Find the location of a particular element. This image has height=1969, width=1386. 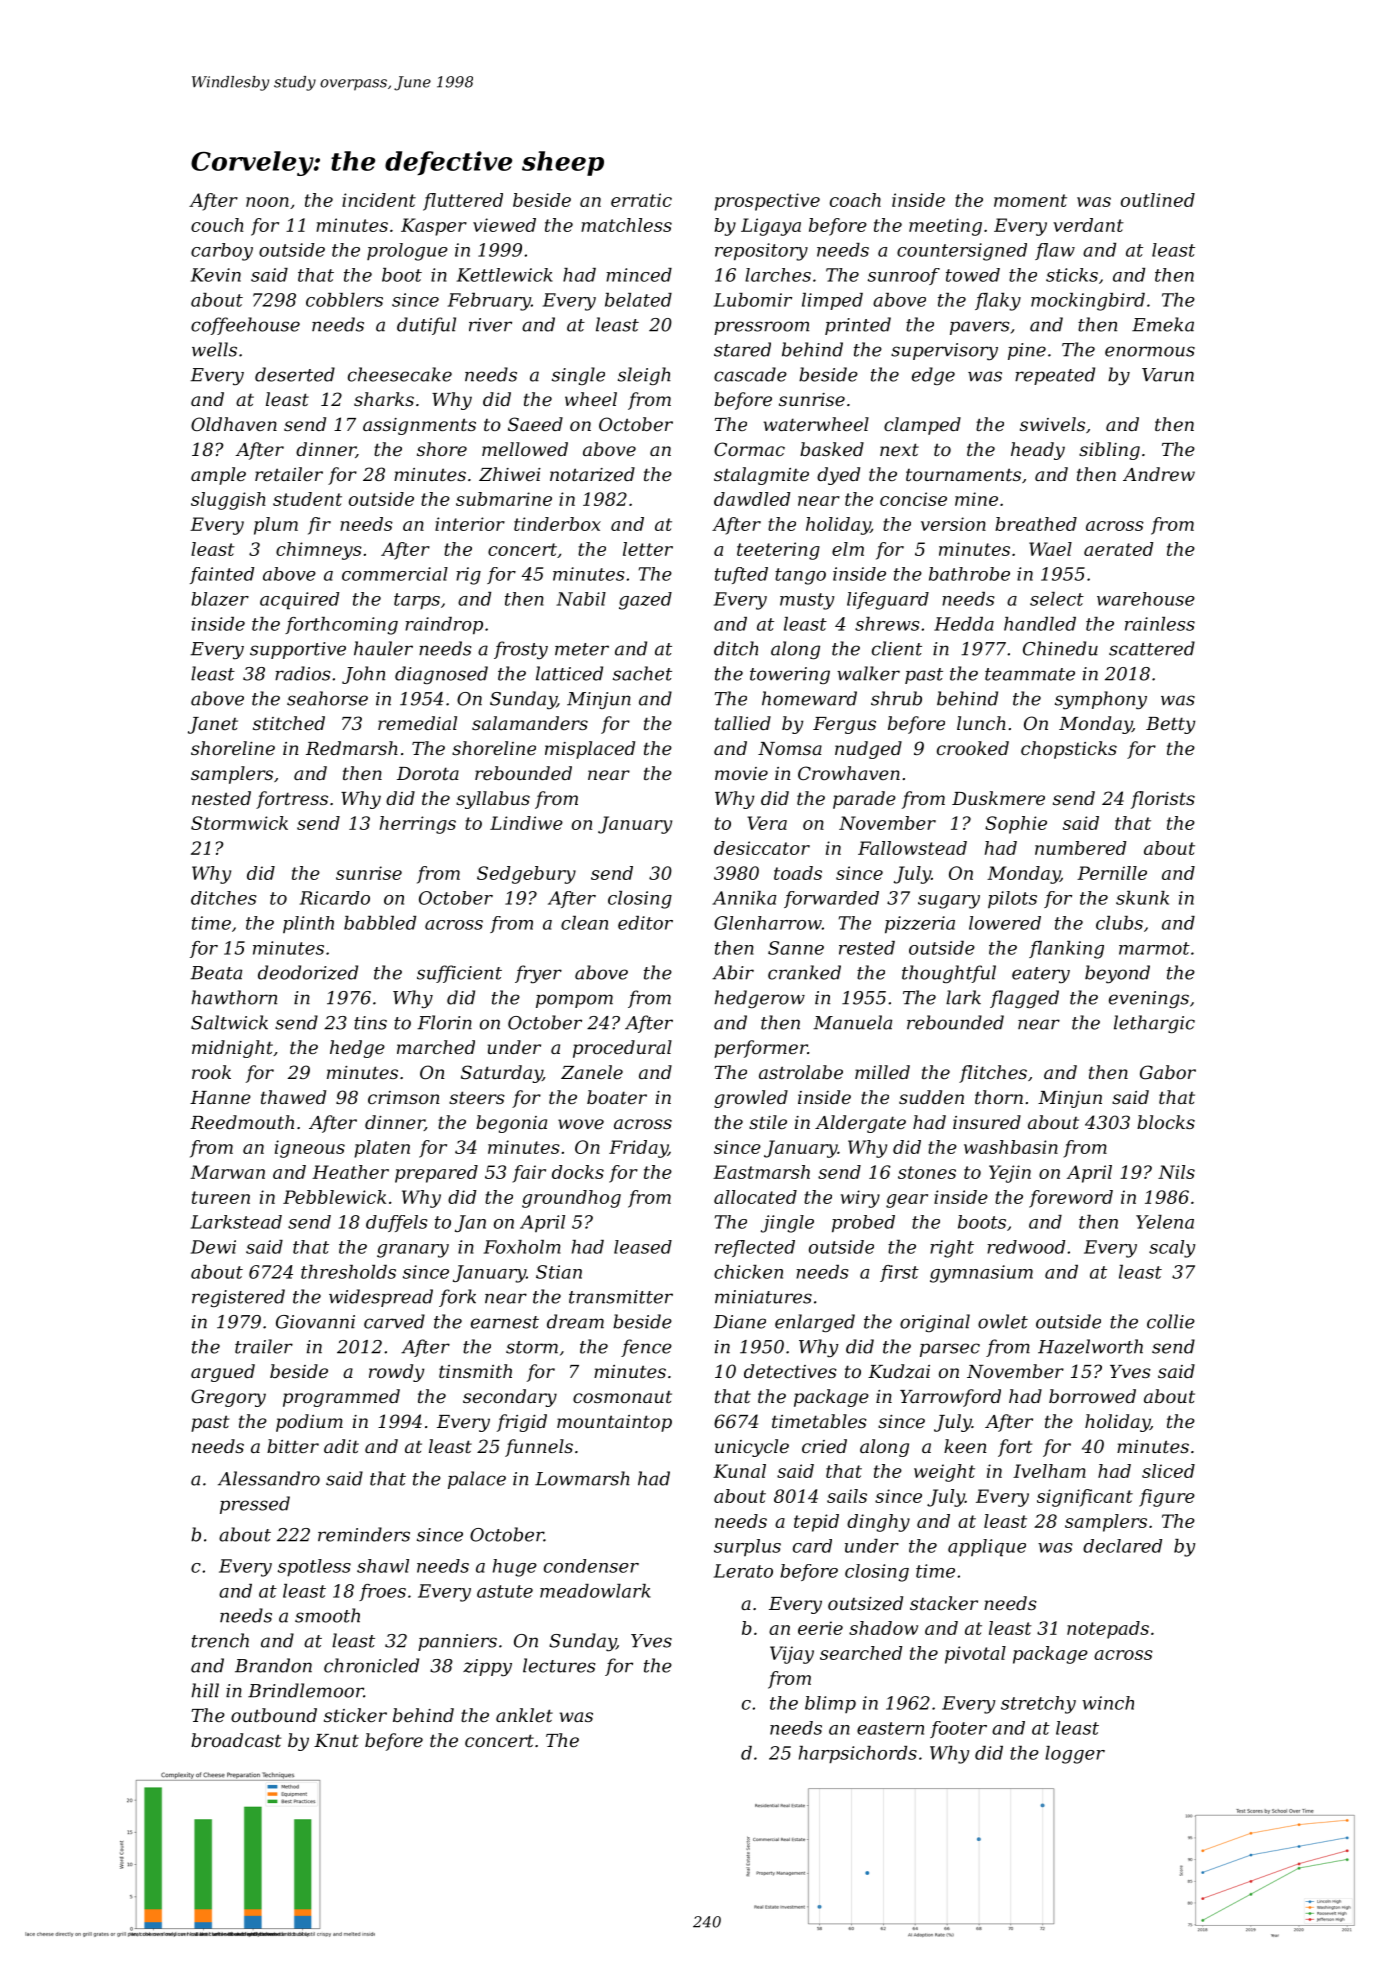

Emeka is located at coordinates (1163, 324).
